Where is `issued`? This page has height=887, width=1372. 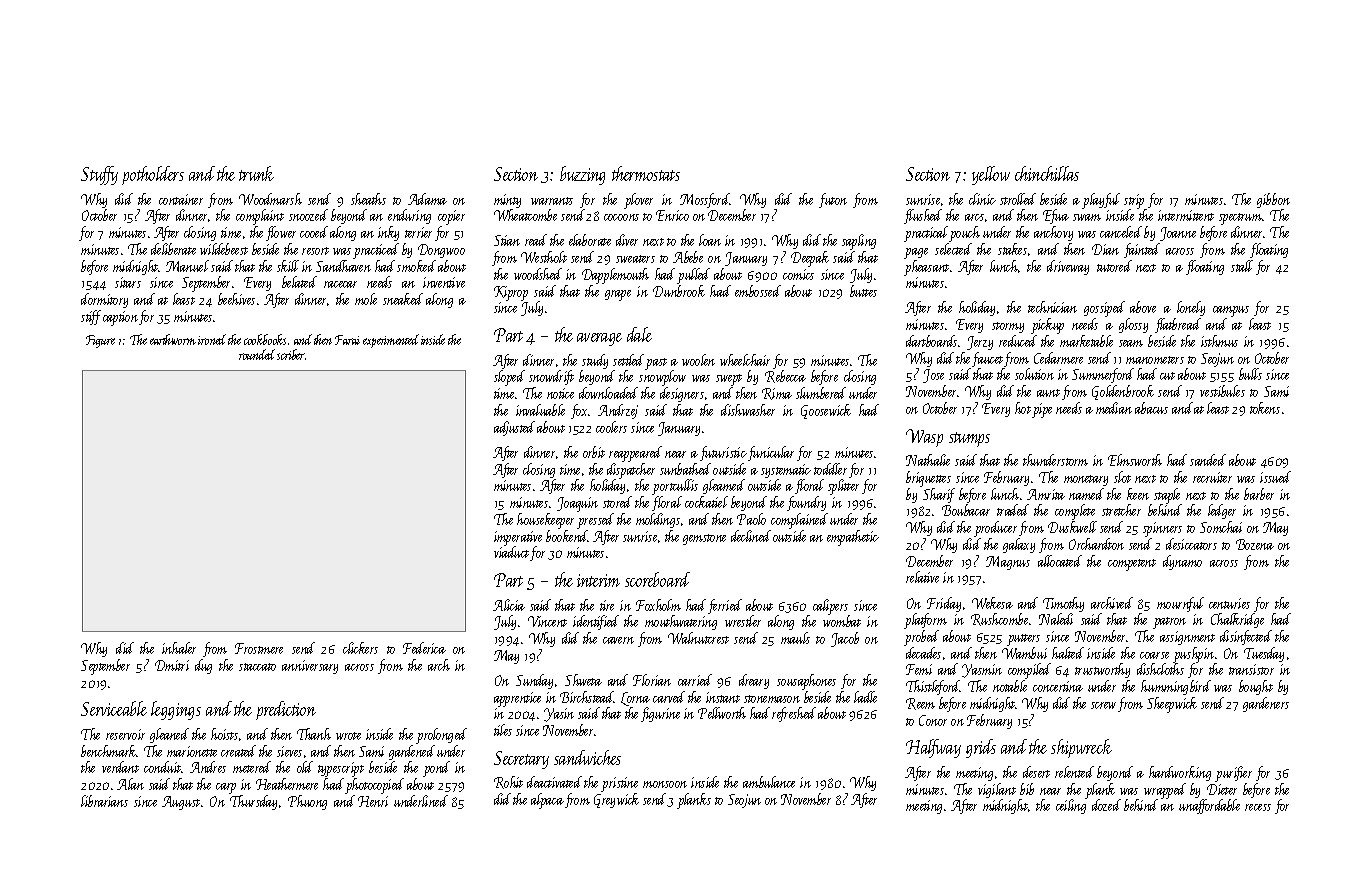
issued is located at coordinates (1275, 477).
